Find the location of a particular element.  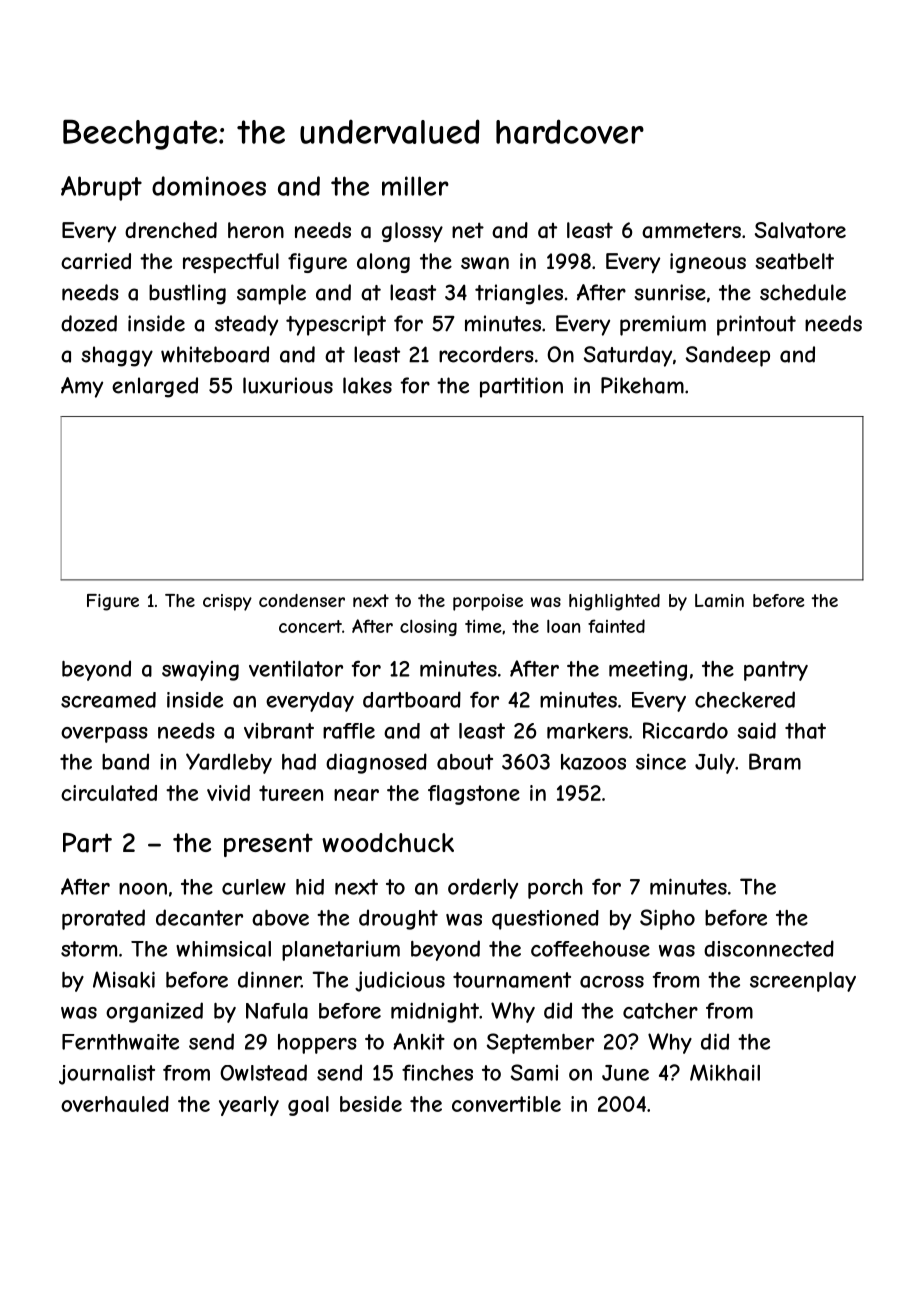

noon is located at coordinates (143, 889).
